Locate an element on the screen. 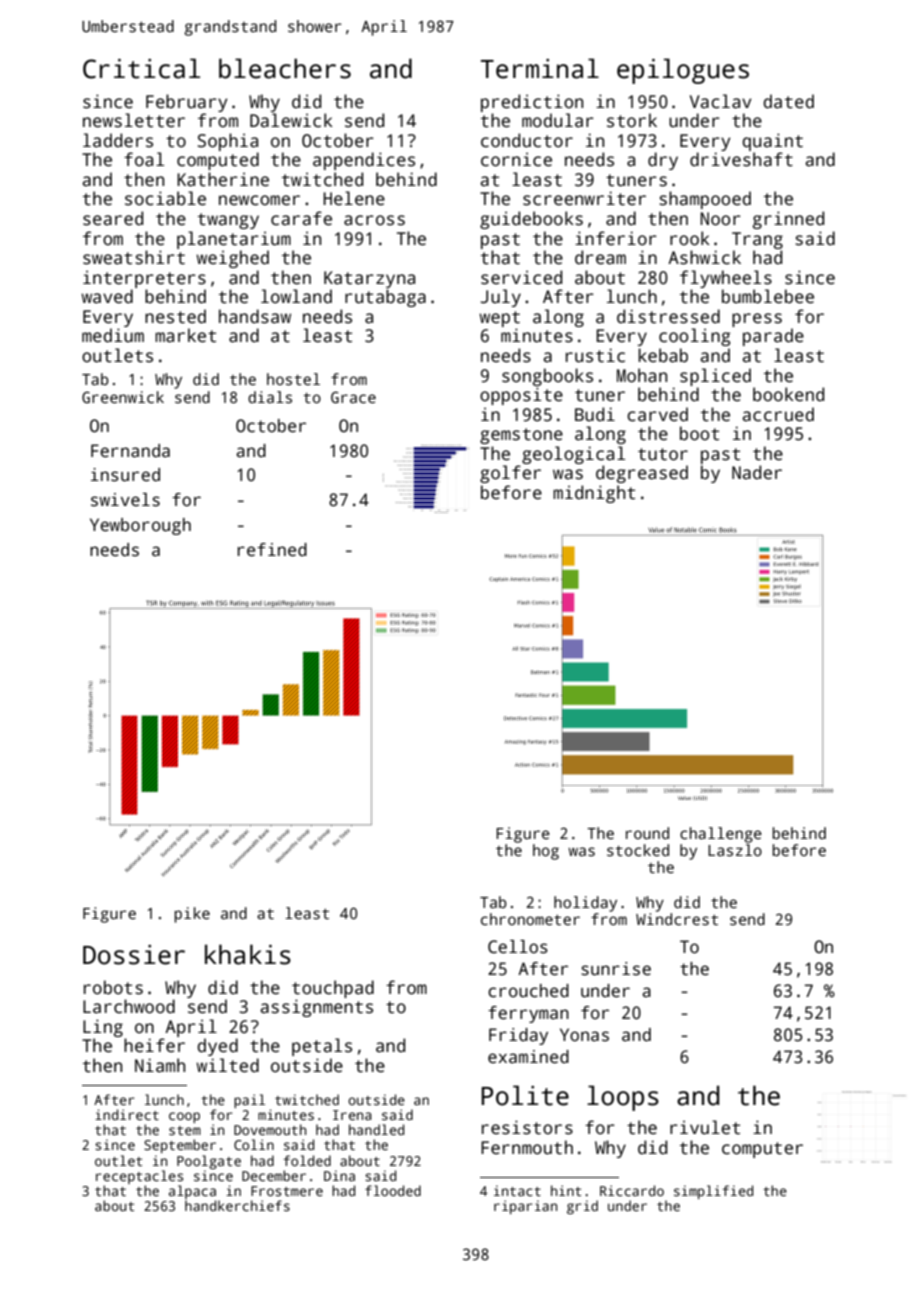 This screenshot has height=1308, width=924. press is located at coordinates (757, 320).
